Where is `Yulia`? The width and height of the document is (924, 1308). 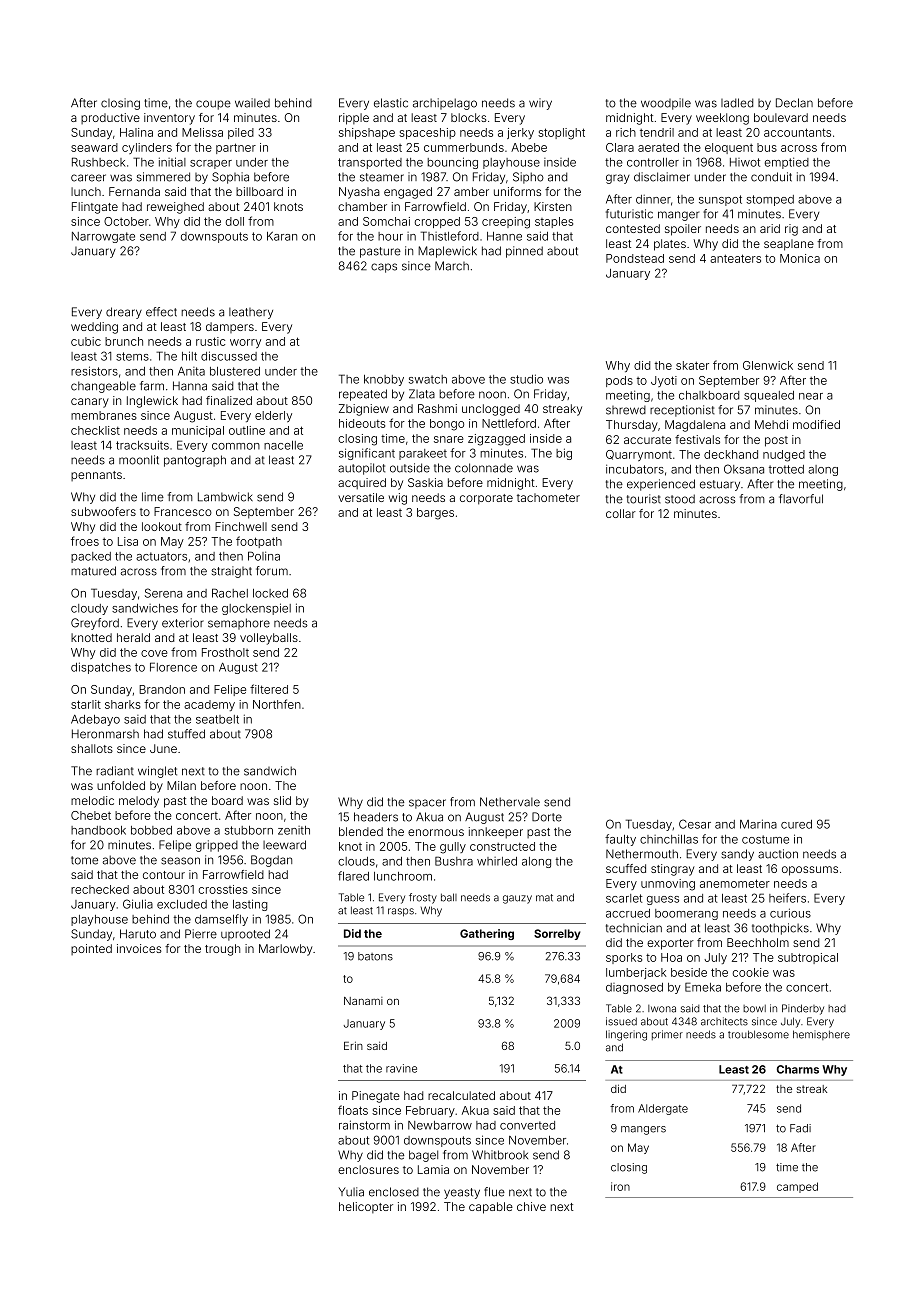
Yulia is located at coordinates (351, 1192).
